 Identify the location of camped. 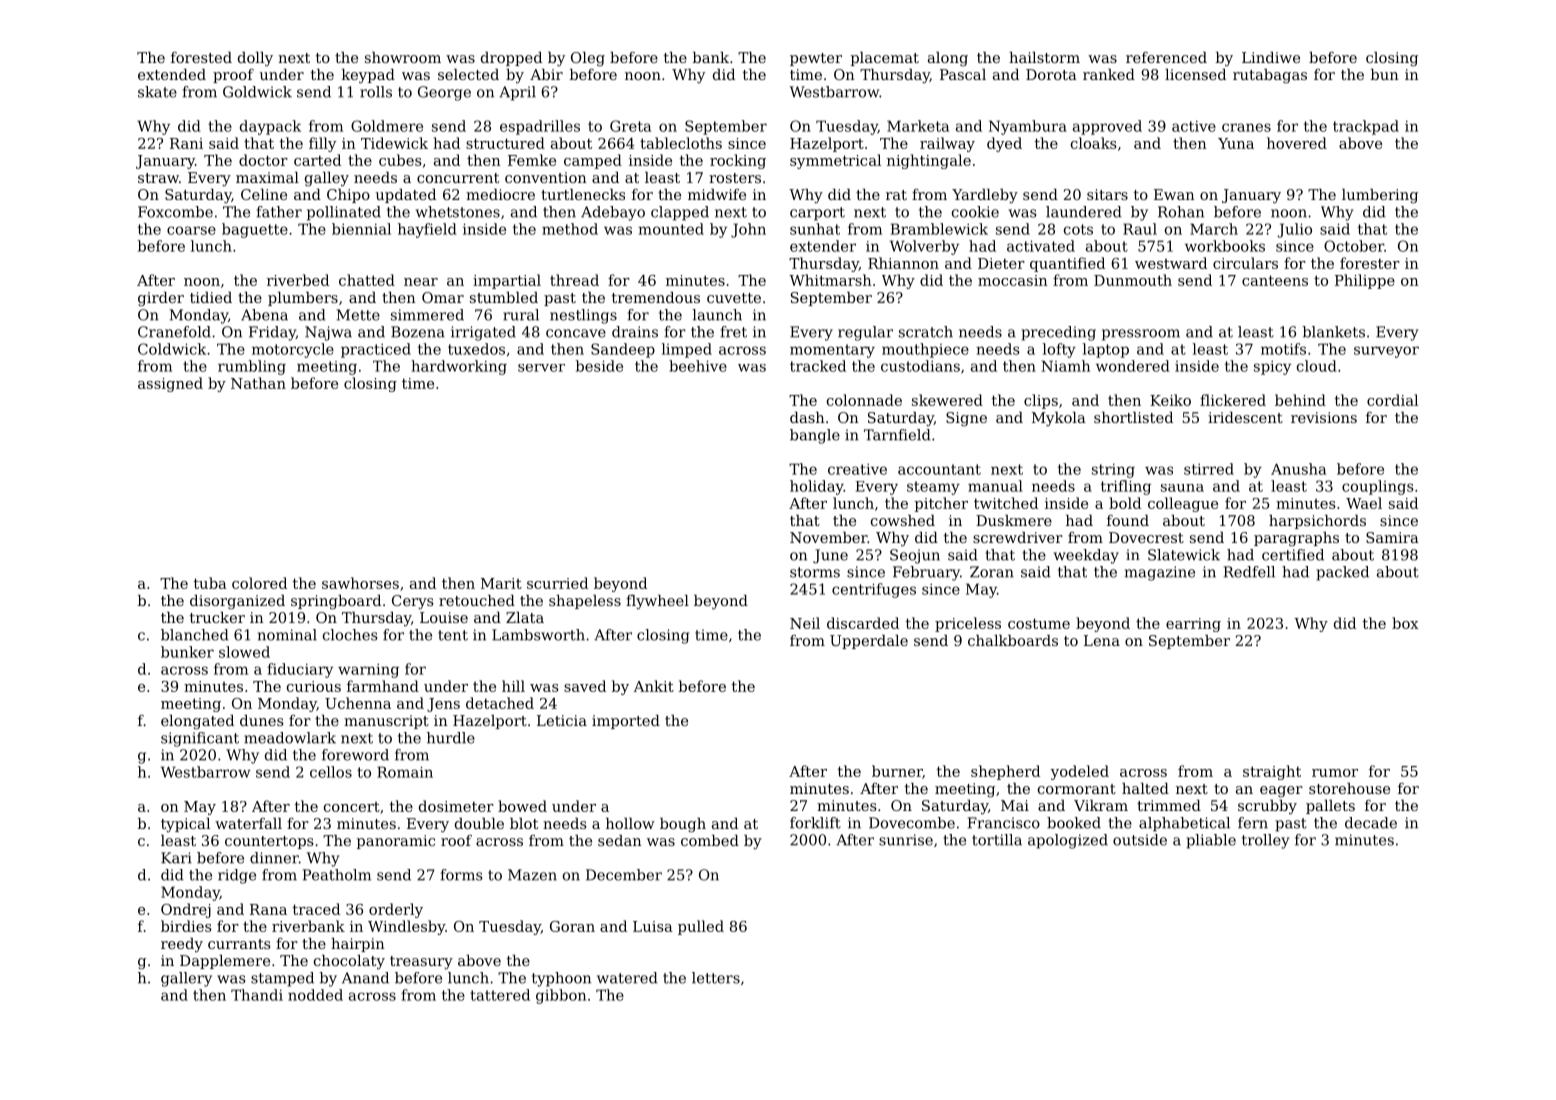
(593, 161).
